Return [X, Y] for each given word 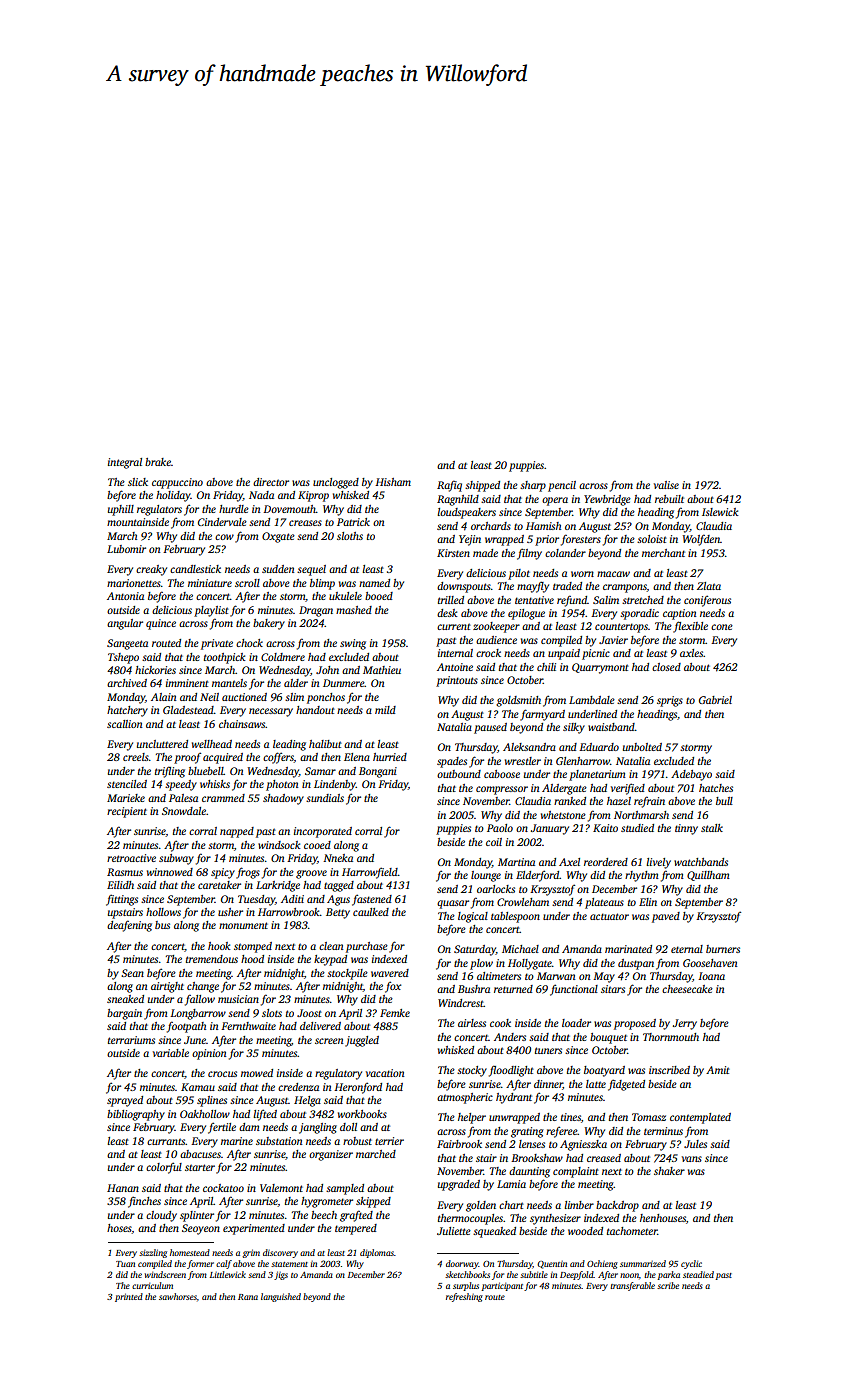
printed [129, 1297]
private [217, 644]
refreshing [464, 1297]
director [271, 482]
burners [723, 949]
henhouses [663, 1218]
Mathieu [382, 670]
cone [722, 627]
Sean [132, 973]
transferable [632, 1286]
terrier [389, 1141]
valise [666, 485]
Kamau [198, 1087]
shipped [482, 486]
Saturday [475, 950]
